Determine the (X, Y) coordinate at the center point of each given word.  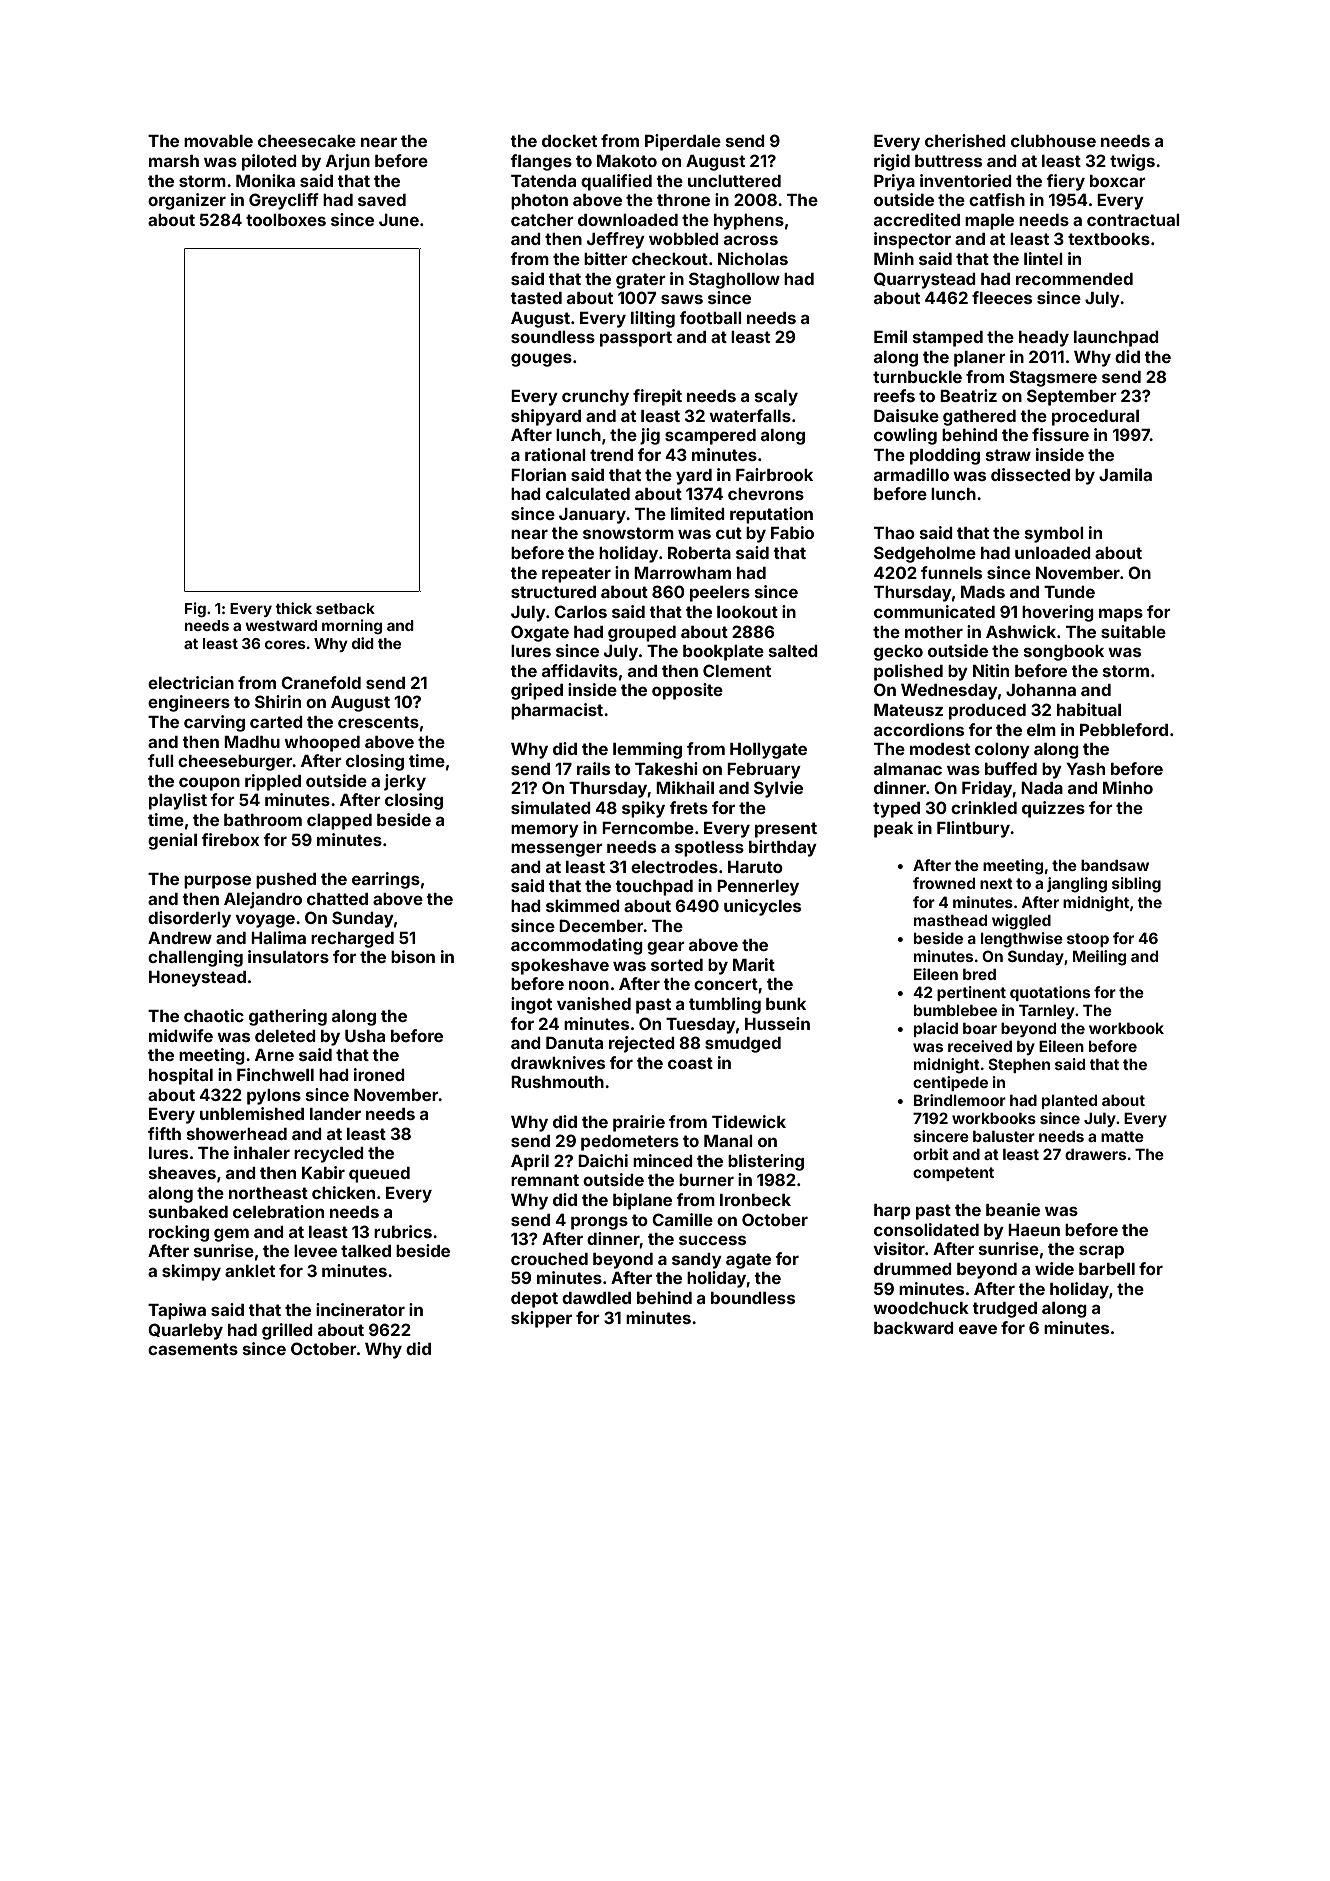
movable (218, 141)
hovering (1058, 613)
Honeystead (197, 979)
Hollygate (768, 751)
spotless (709, 849)
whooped (322, 744)
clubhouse (1053, 141)
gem (231, 1235)
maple (989, 222)
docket (569, 141)
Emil (890, 336)
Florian (538, 474)
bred (979, 974)
